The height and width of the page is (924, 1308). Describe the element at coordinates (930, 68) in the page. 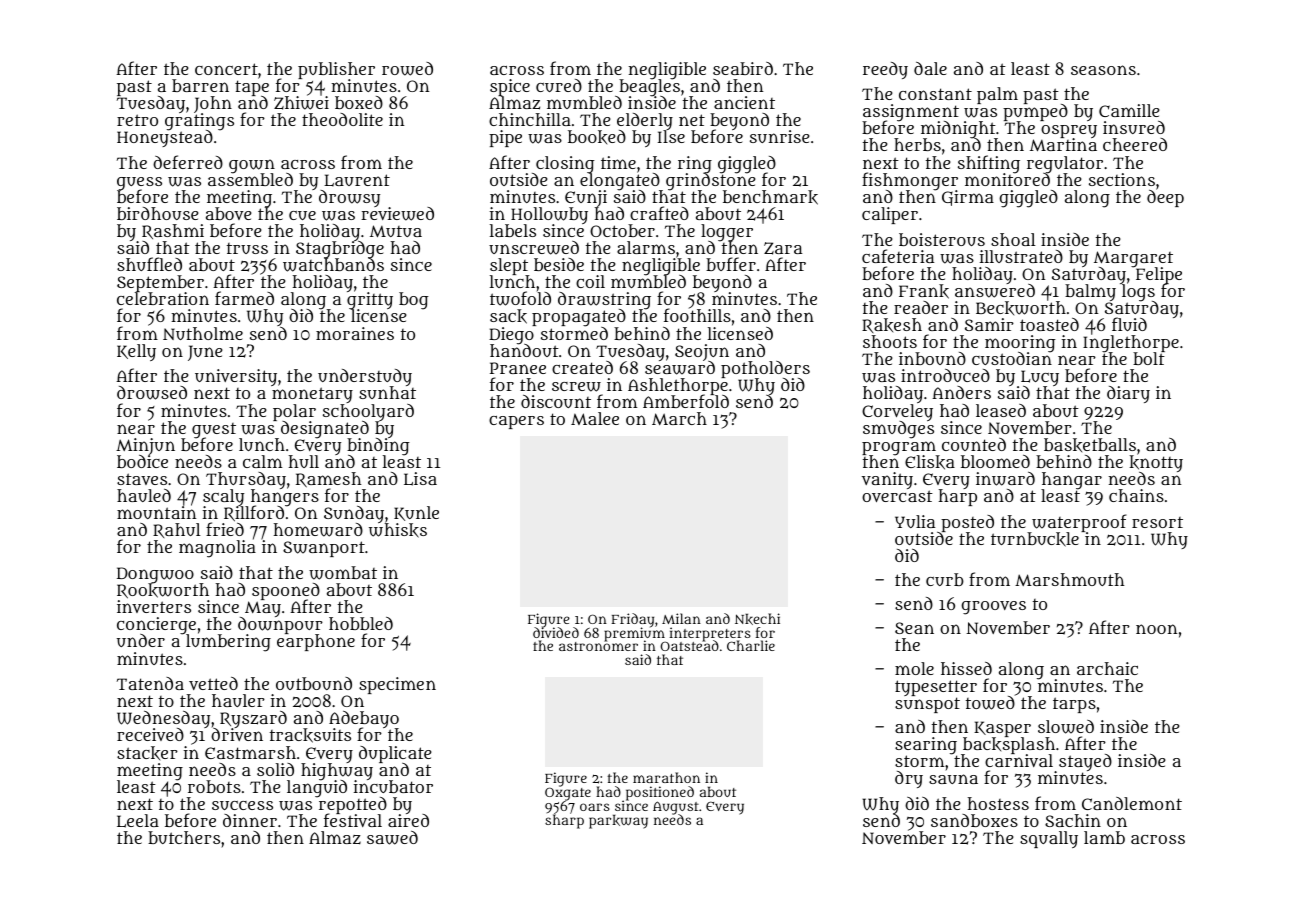

I see `dale` at that location.
